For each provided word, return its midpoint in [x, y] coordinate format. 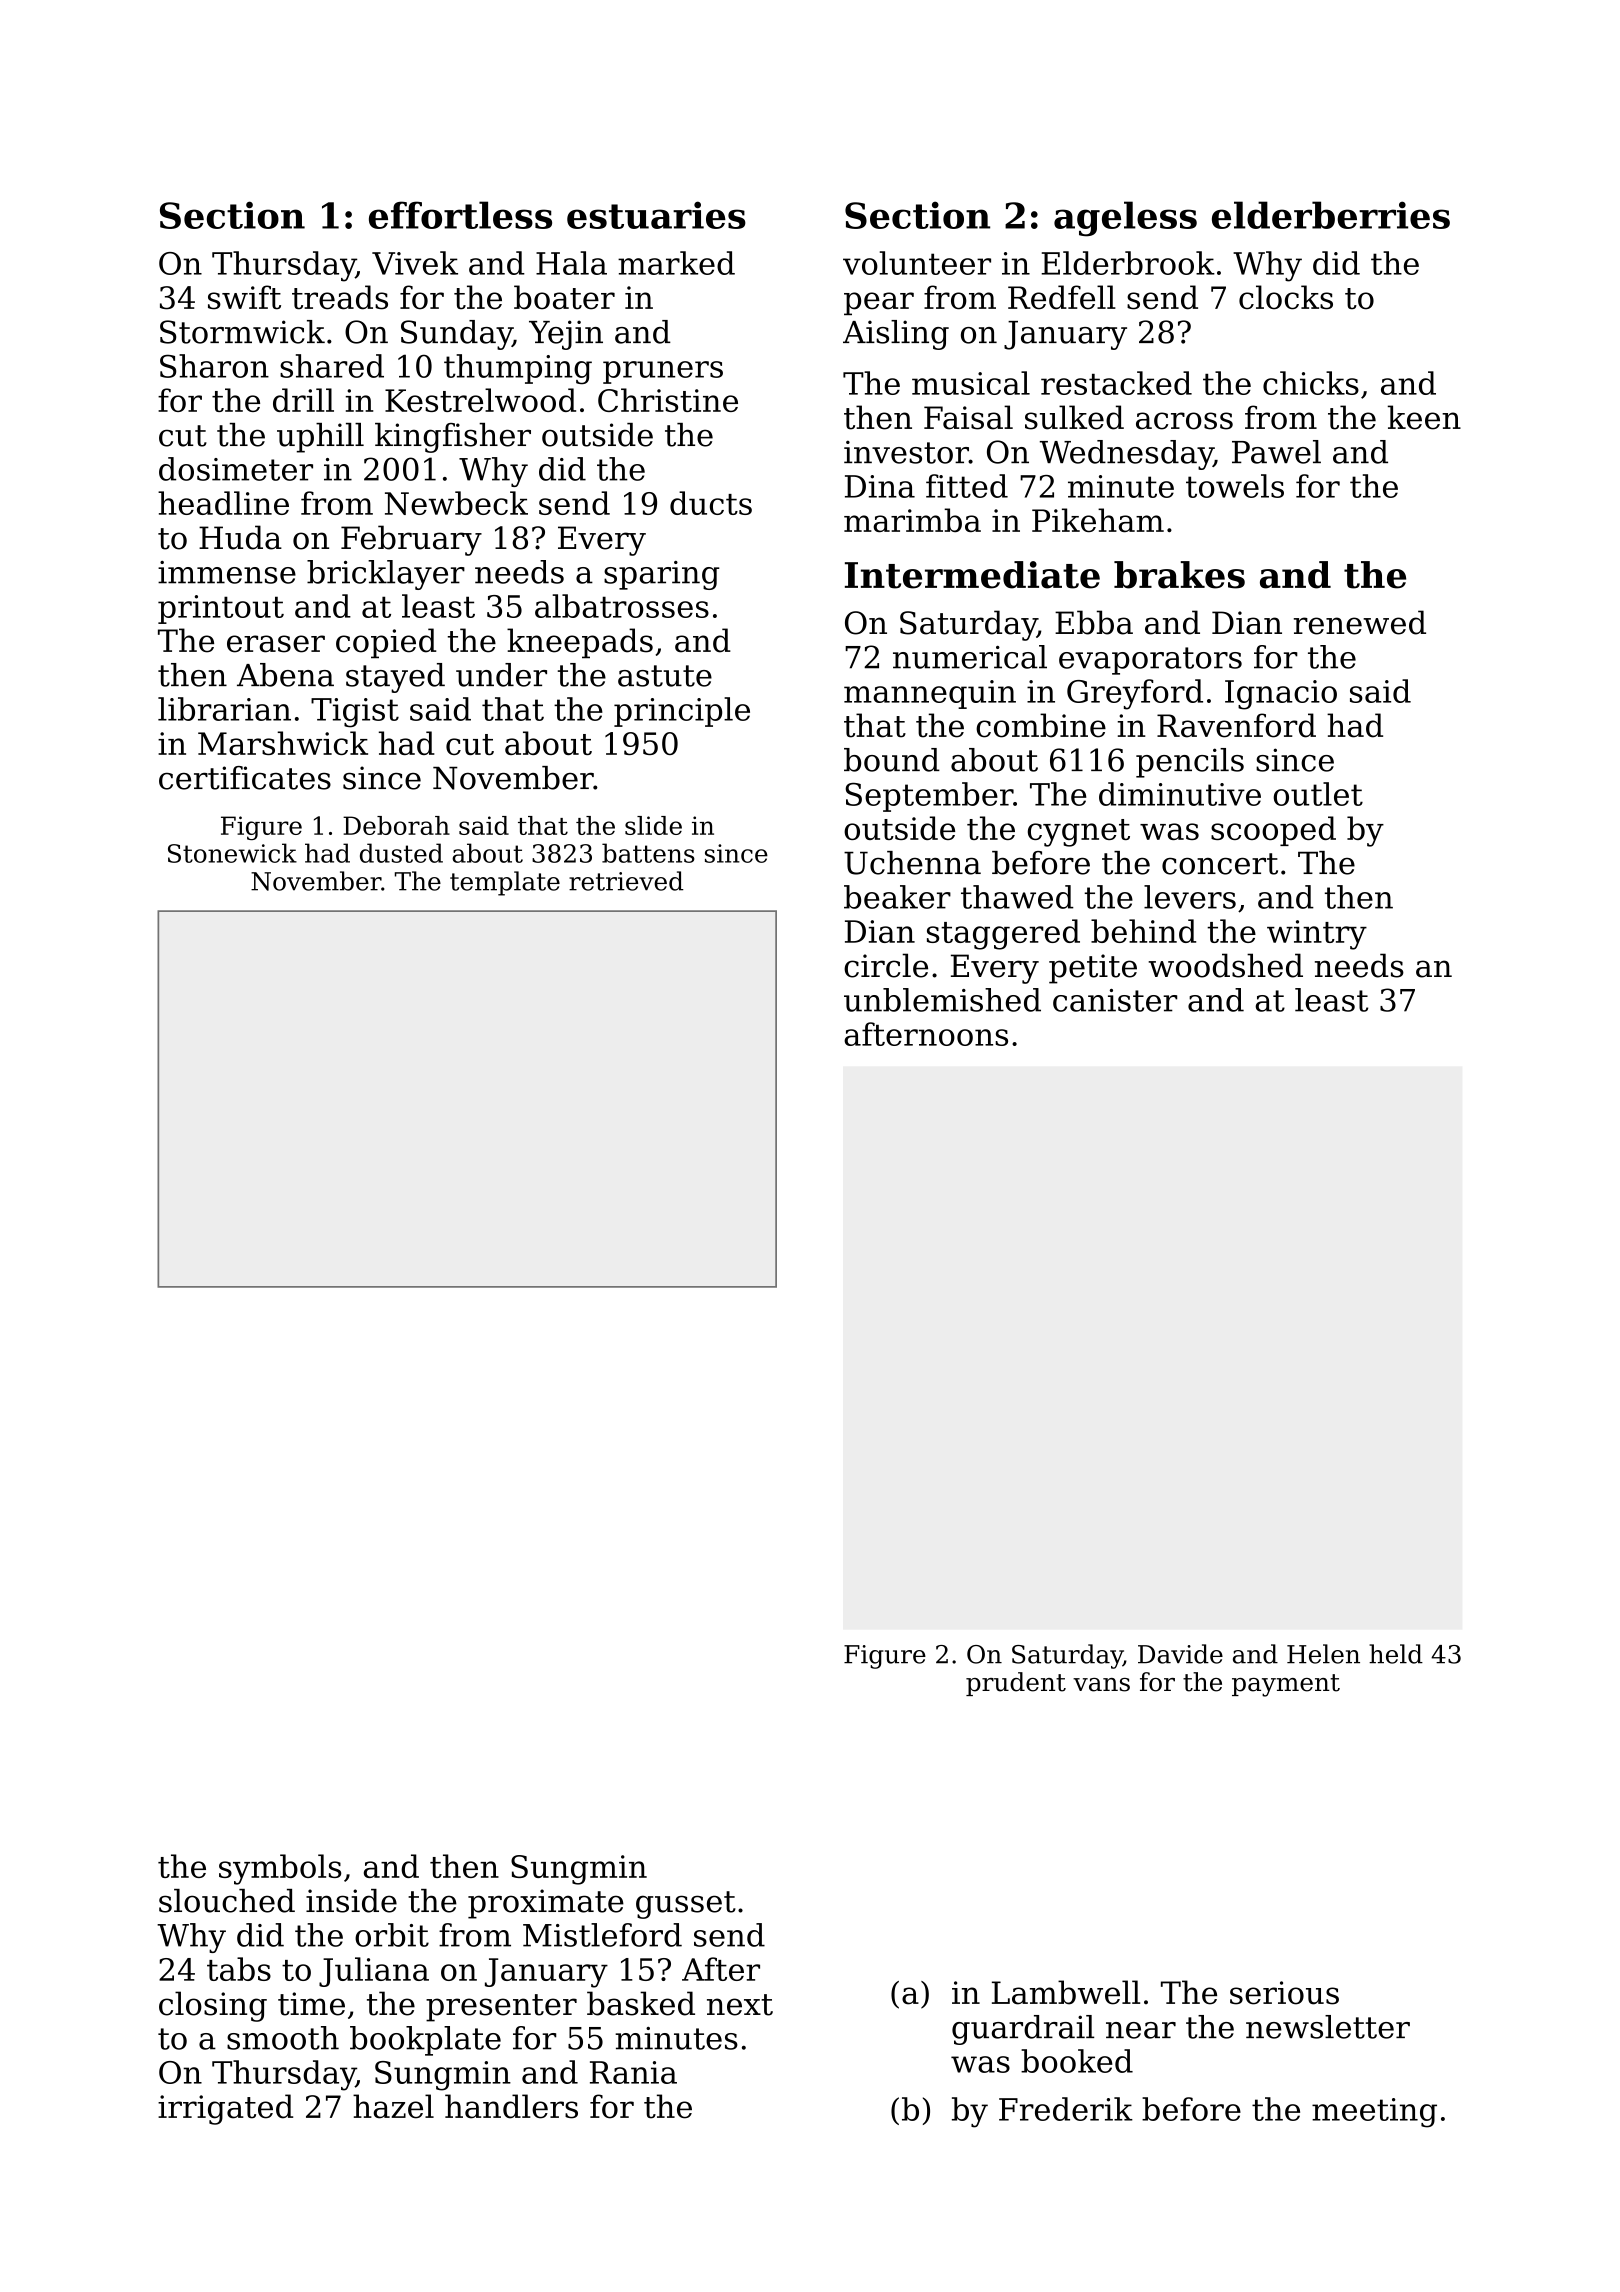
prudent [1016, 1684]
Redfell [1062, 297]
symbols [280, 1869]
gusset [686, 1905]
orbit [392, 1935]
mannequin [930, 694]
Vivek [415, 263]
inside [351, 1901]
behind [1143, 931]
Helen [1323, 1654]
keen [1424, 417]
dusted [401, 853]
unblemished [942, 1000]
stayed [395, 678]
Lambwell [1066, 1992]
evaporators [1150, 661]
